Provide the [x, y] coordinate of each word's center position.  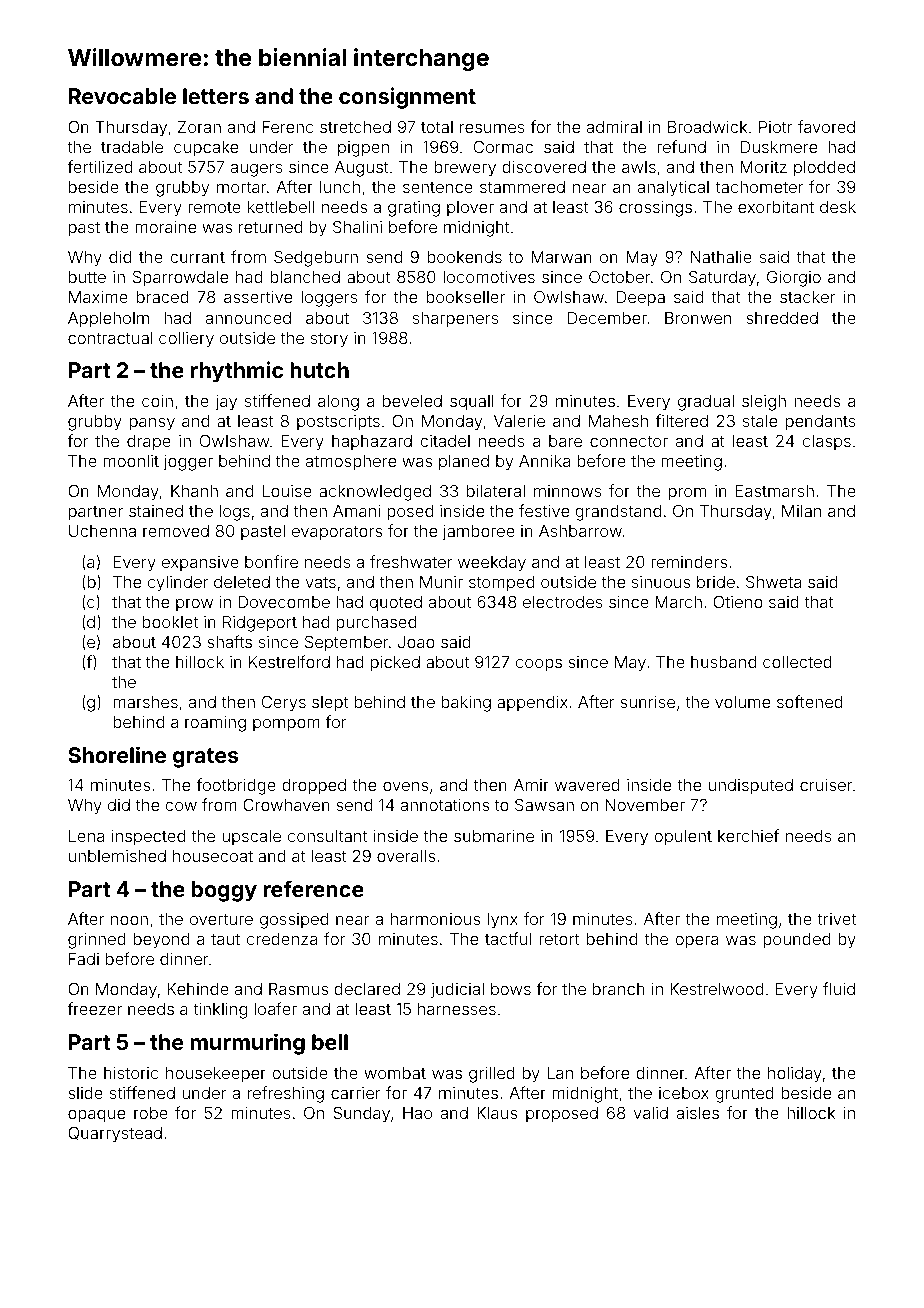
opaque [96, 1116]
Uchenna [102, 531]
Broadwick [707, 126]
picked [395, 663]
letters [216, 96]
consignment [407, 98]
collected [797, 662]
